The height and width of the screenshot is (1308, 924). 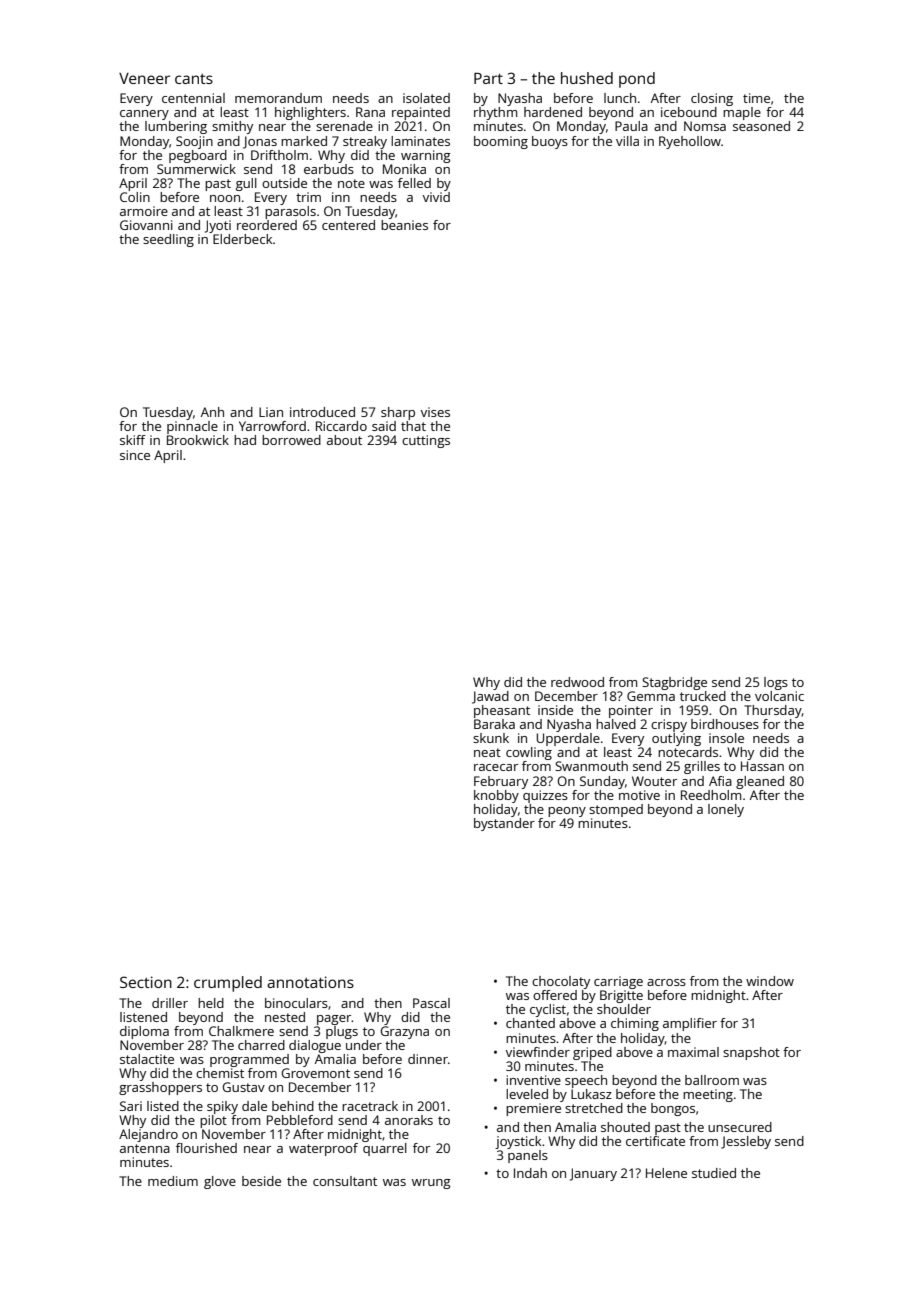 What do you see at coordinates (756, 98) in the screenshot?
I see `time` at bounding box center [756, 98].
